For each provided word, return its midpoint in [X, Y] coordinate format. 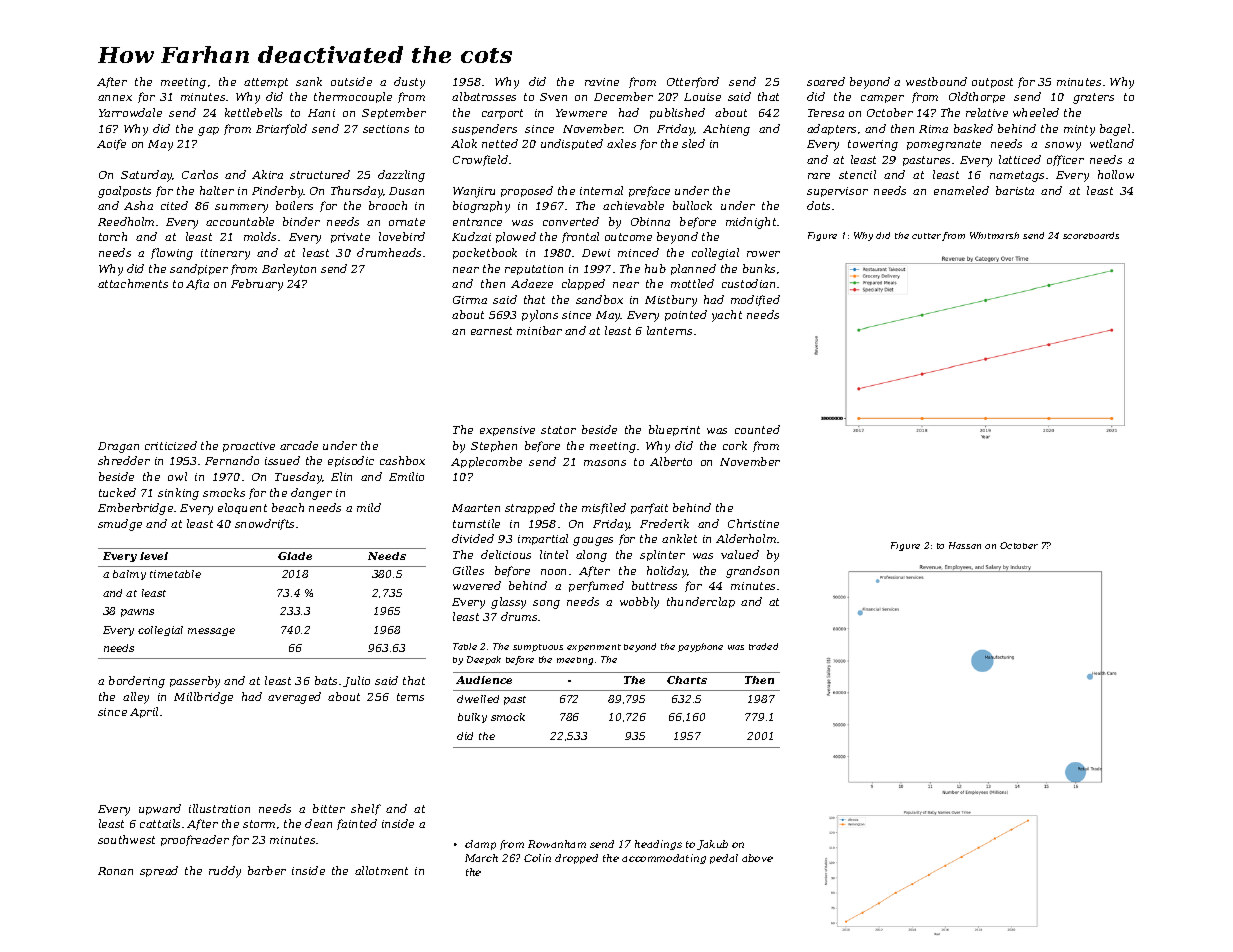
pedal [724, 859]
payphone [700, 647]
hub [655, 268]
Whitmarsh [994, 235]
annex [115, 98]
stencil [857, 174]
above [757, 858]
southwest [126, 839]
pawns [137, 613]
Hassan [965, 545]
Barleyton [289, 270]
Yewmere [581, 113]
